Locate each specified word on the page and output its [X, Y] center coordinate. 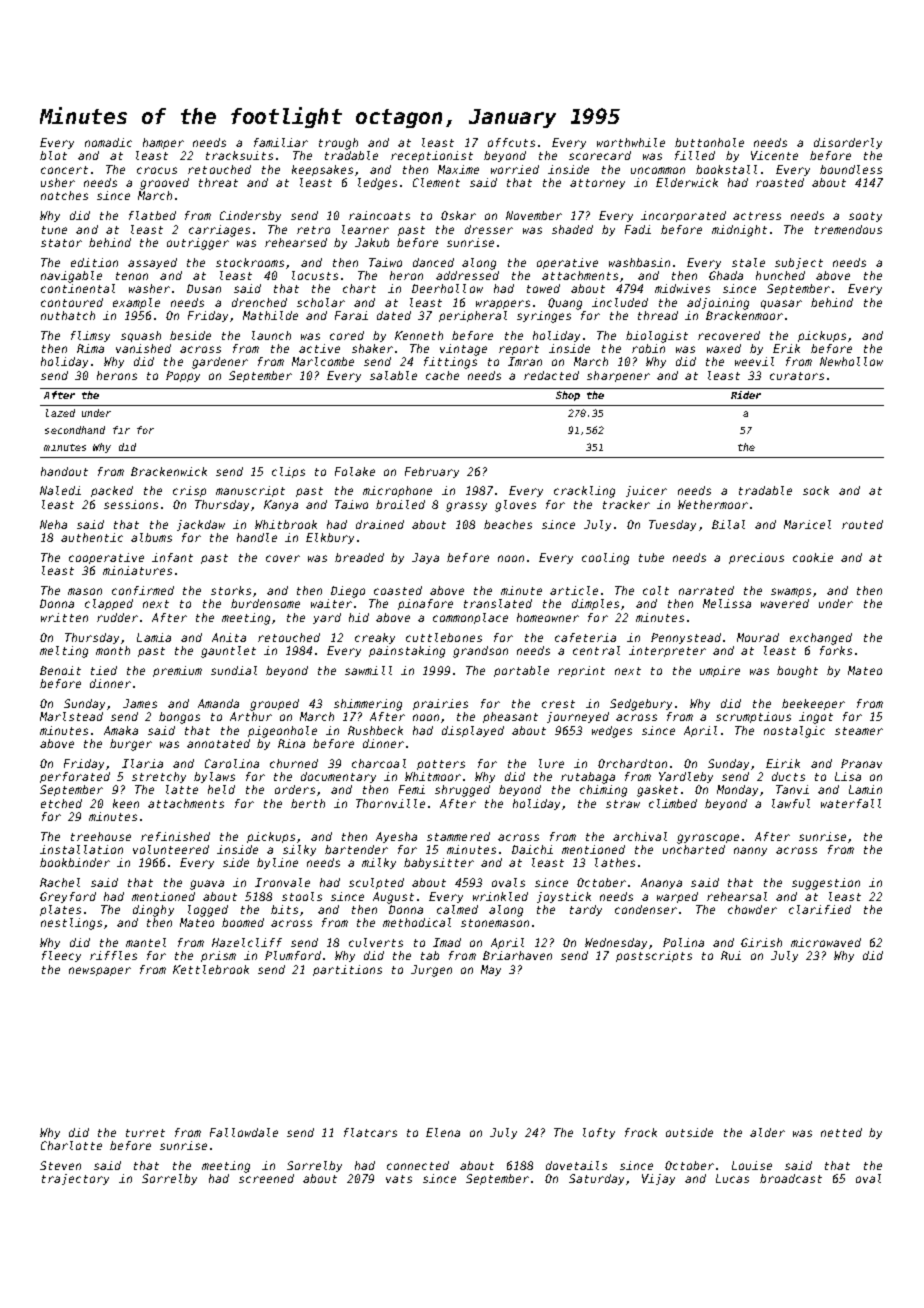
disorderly [848, 143]
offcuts [511, 142]
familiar [281, 142]
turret [145, 1133]
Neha [53, 524]
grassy [466, 507]
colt [656, 590]
